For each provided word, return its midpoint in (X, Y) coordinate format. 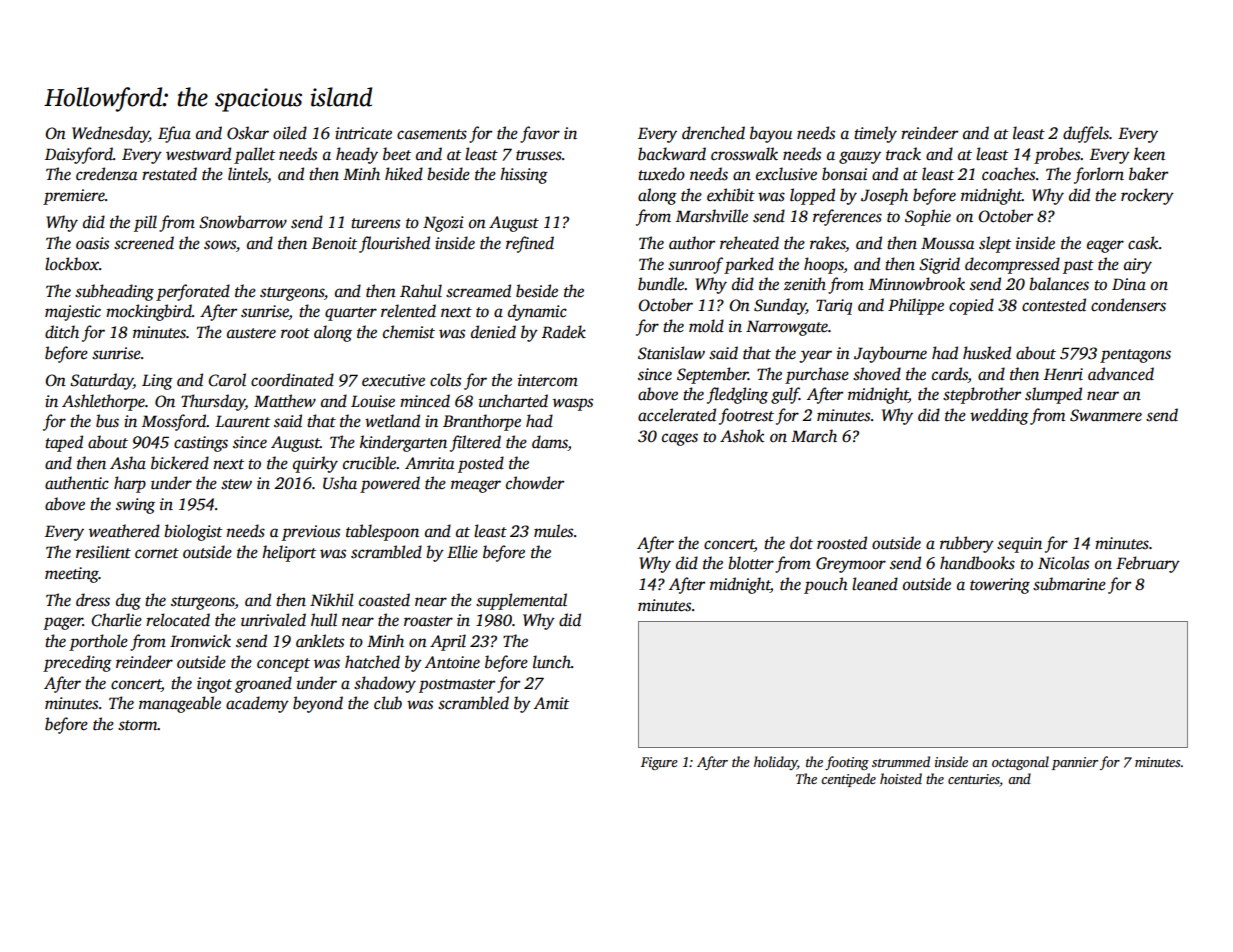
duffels (1086, 134)
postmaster (457, 686)
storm (138, 725)
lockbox (72, 264)
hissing (524, 175)
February (1148, 564)
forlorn (1099, 175)
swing (135, 506)
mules (553, 531)
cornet (157, 553)
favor (540, 134)
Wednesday (110, 134)
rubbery (967, 544)
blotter (751, 563)
